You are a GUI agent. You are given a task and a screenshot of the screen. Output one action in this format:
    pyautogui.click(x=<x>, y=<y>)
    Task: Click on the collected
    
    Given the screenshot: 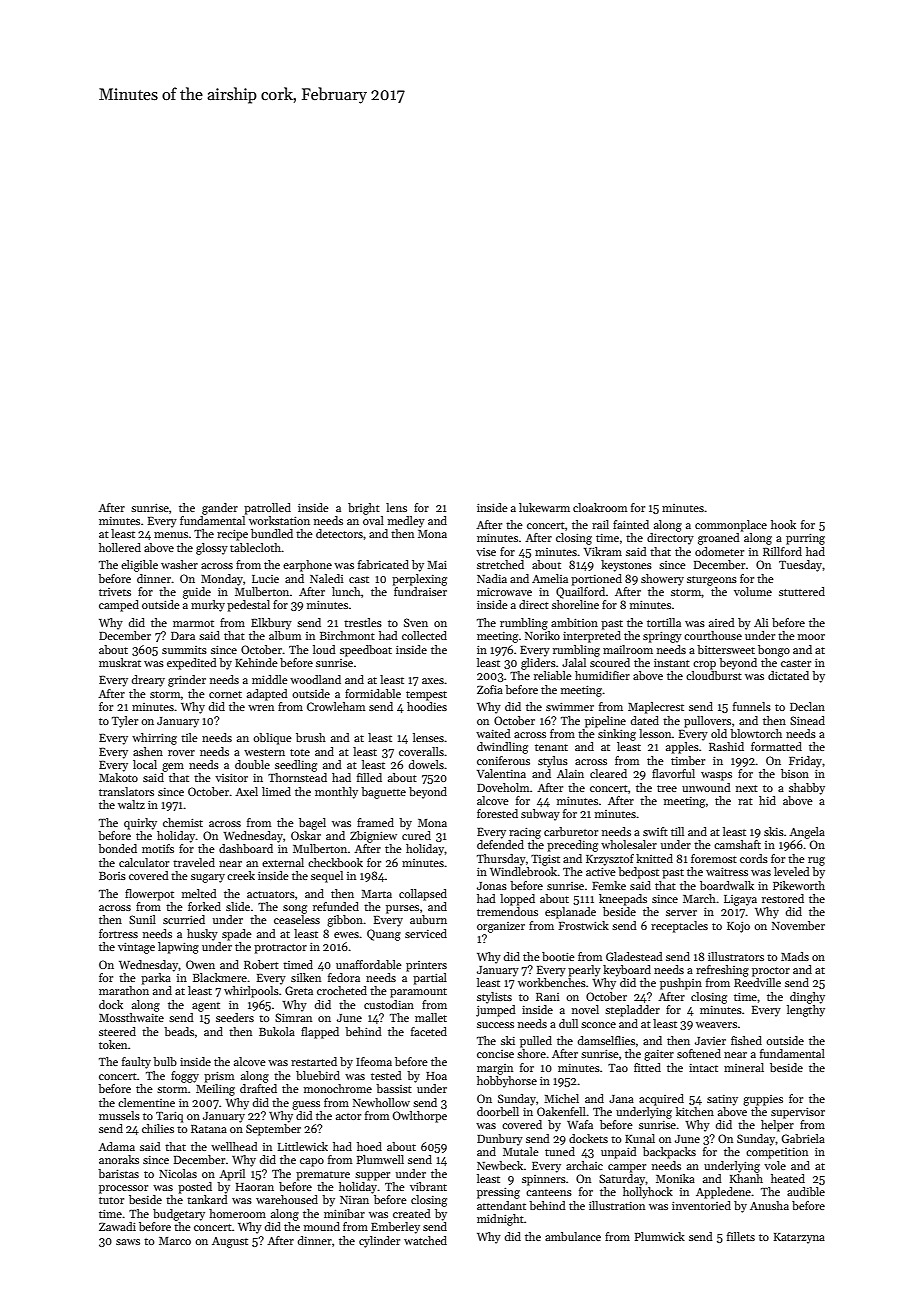 What is the action you would take?
    pyautogui.click(x=424, y=635)
